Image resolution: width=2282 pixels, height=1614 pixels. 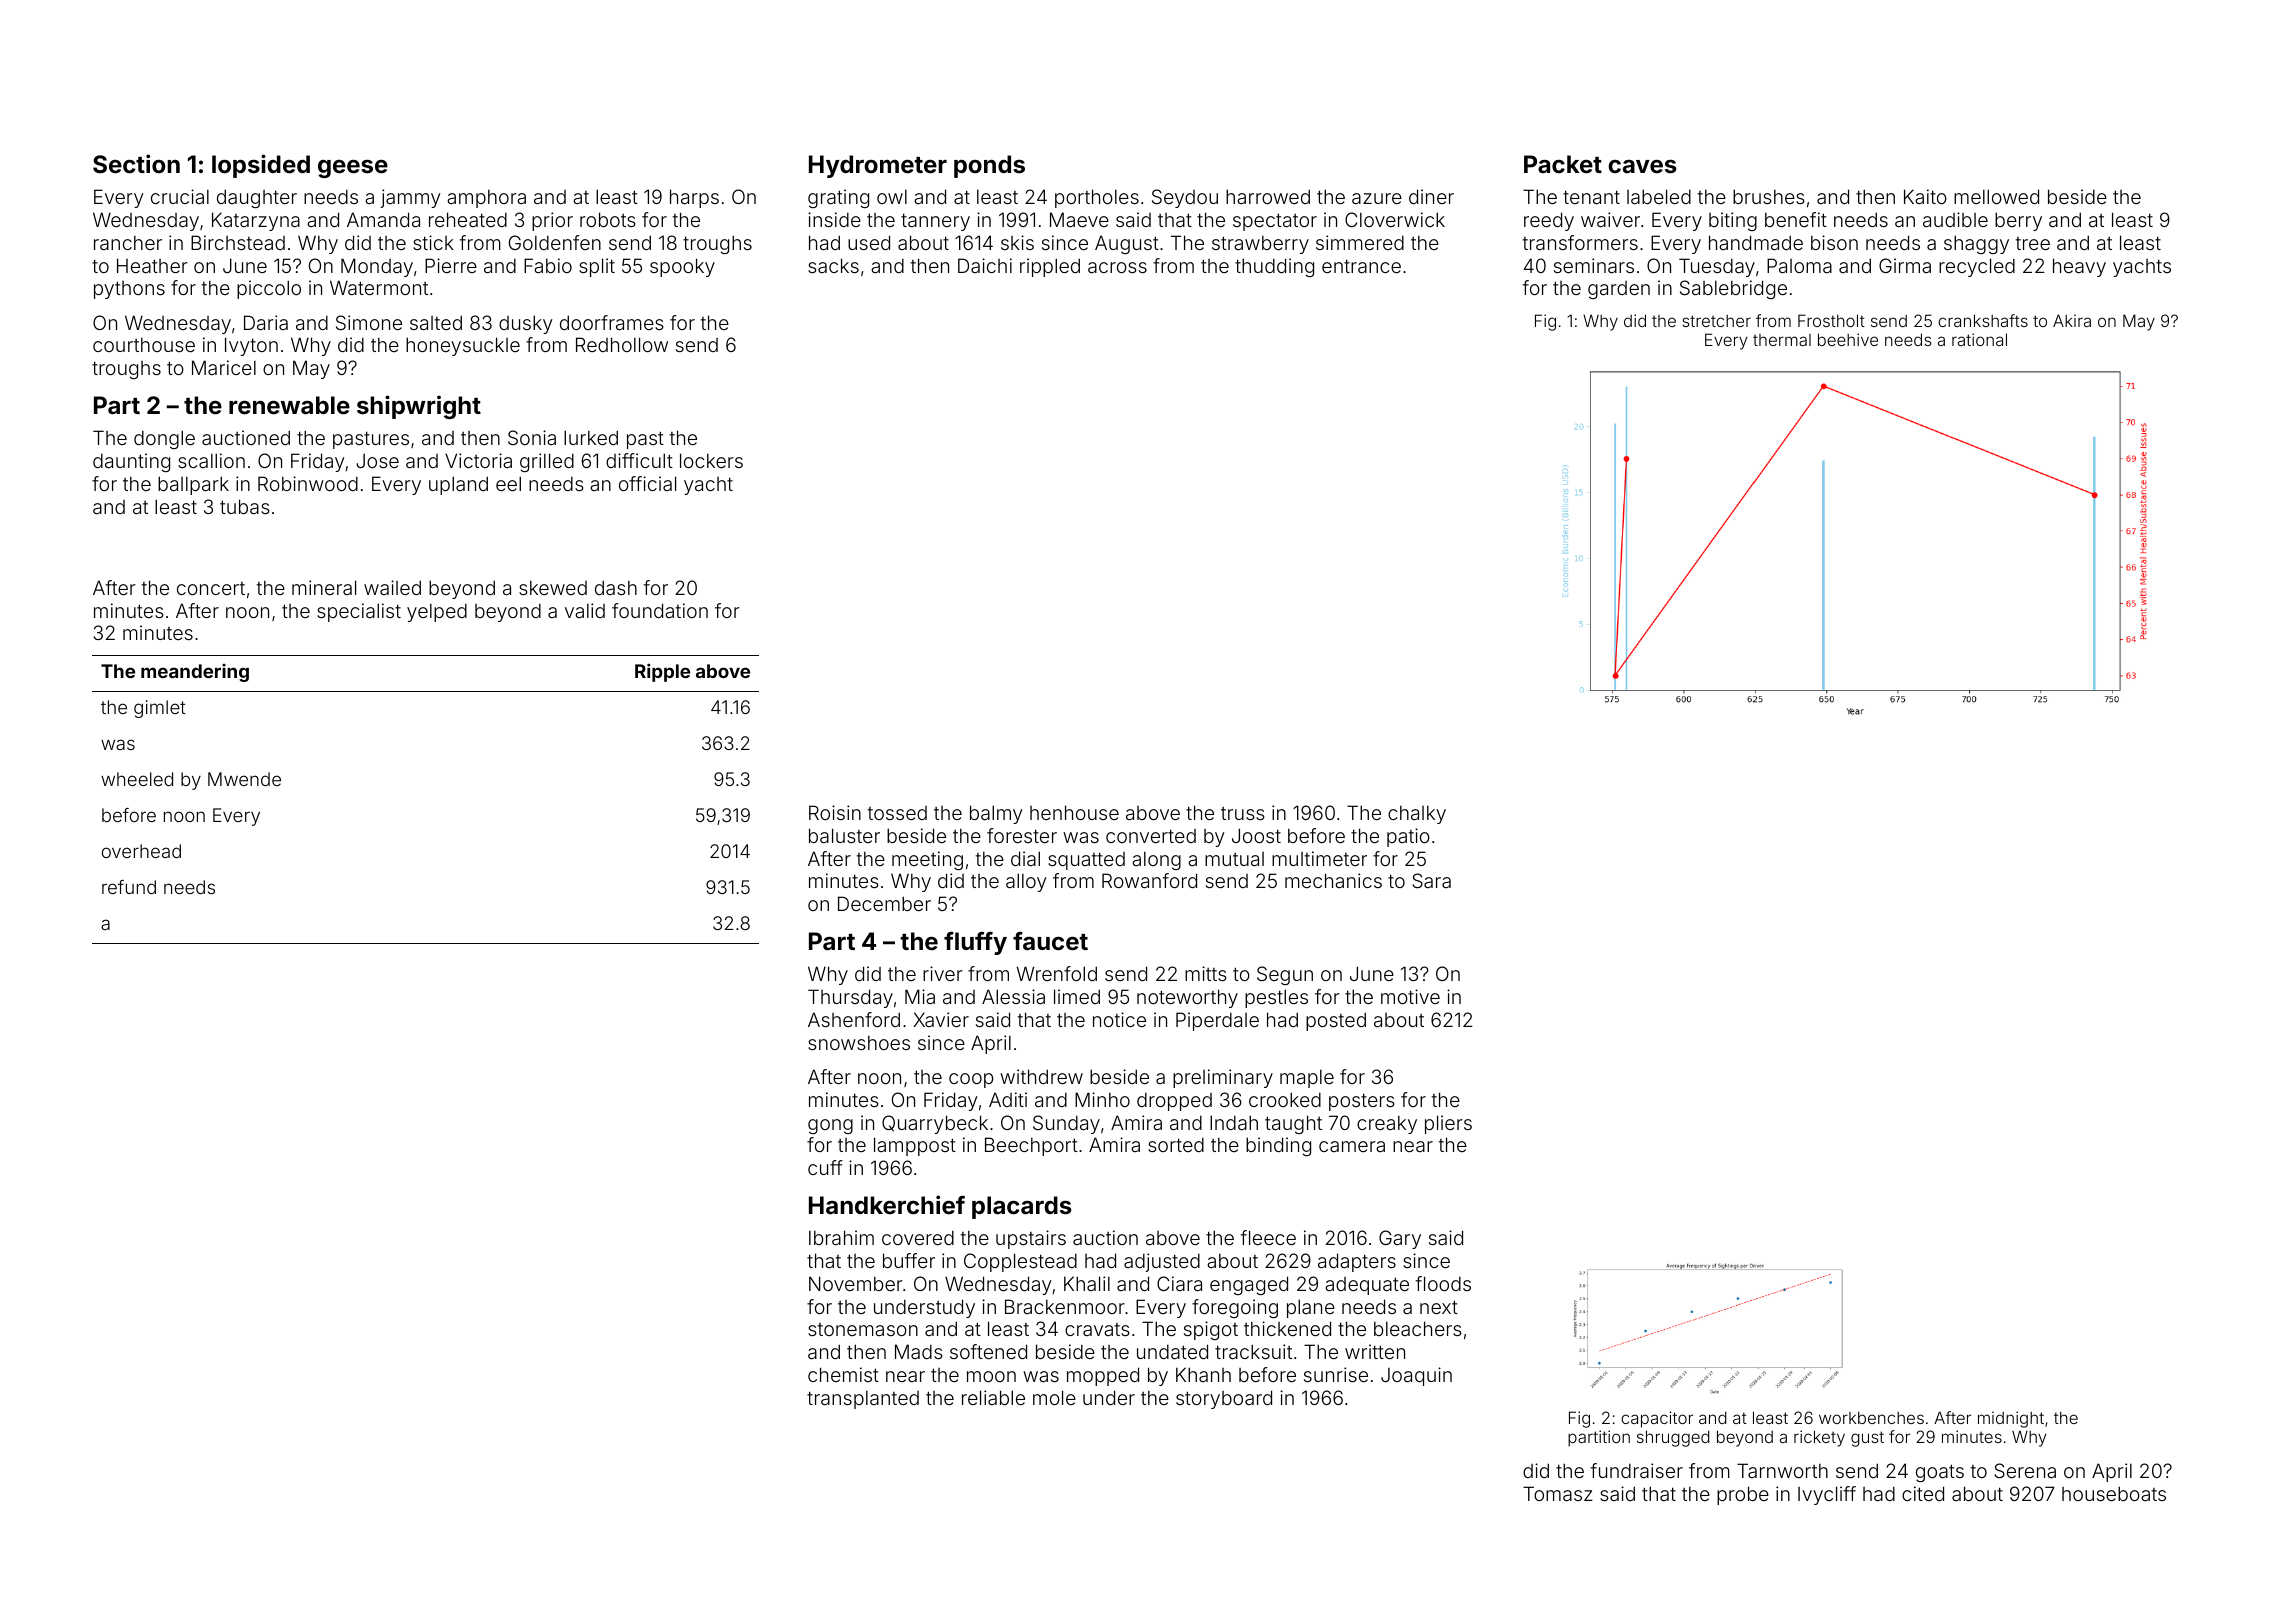 I want to click on transplanted, so click(x=863, y=1399).
